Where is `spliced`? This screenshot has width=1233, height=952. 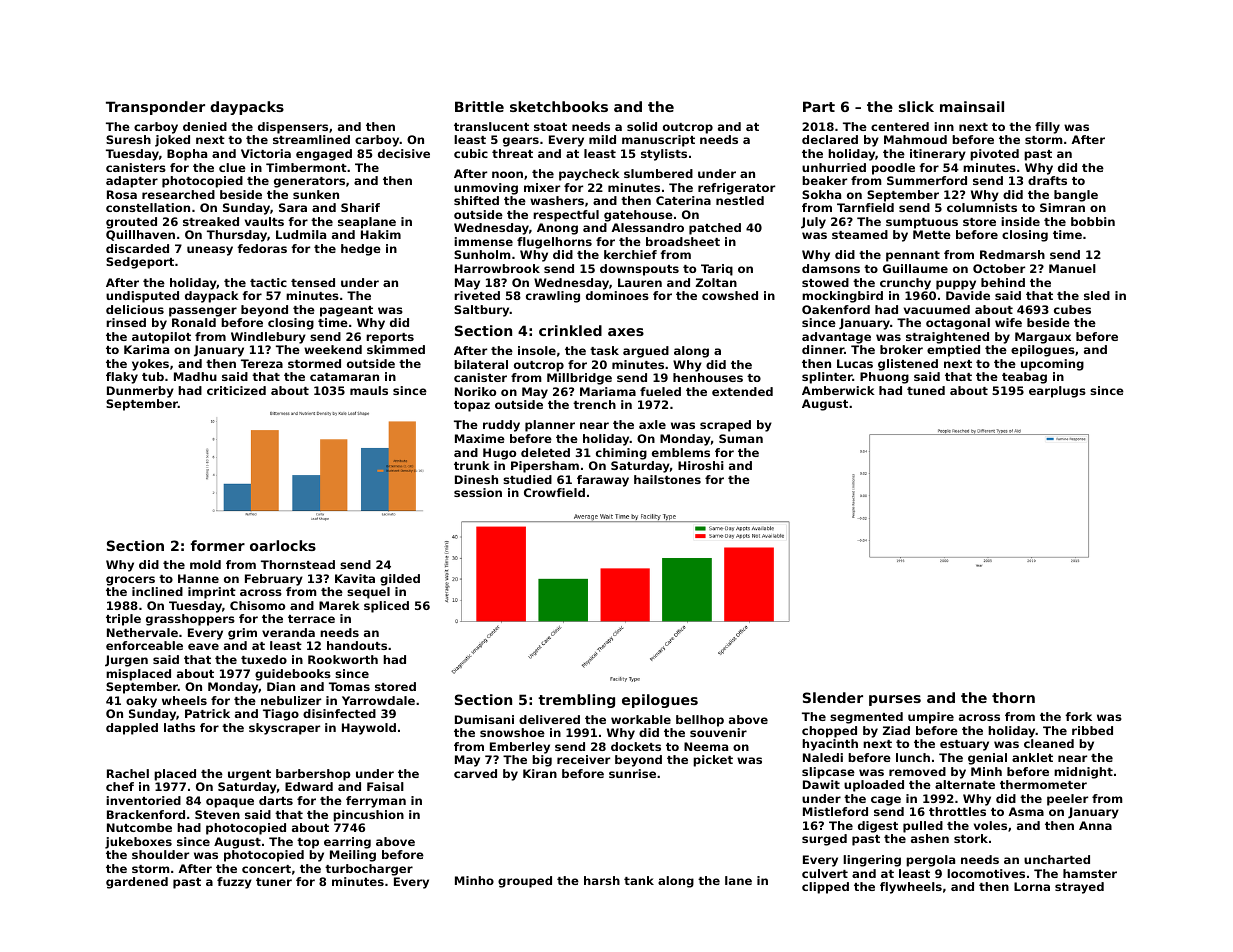 spliced is located at coordinates (386, 607).
